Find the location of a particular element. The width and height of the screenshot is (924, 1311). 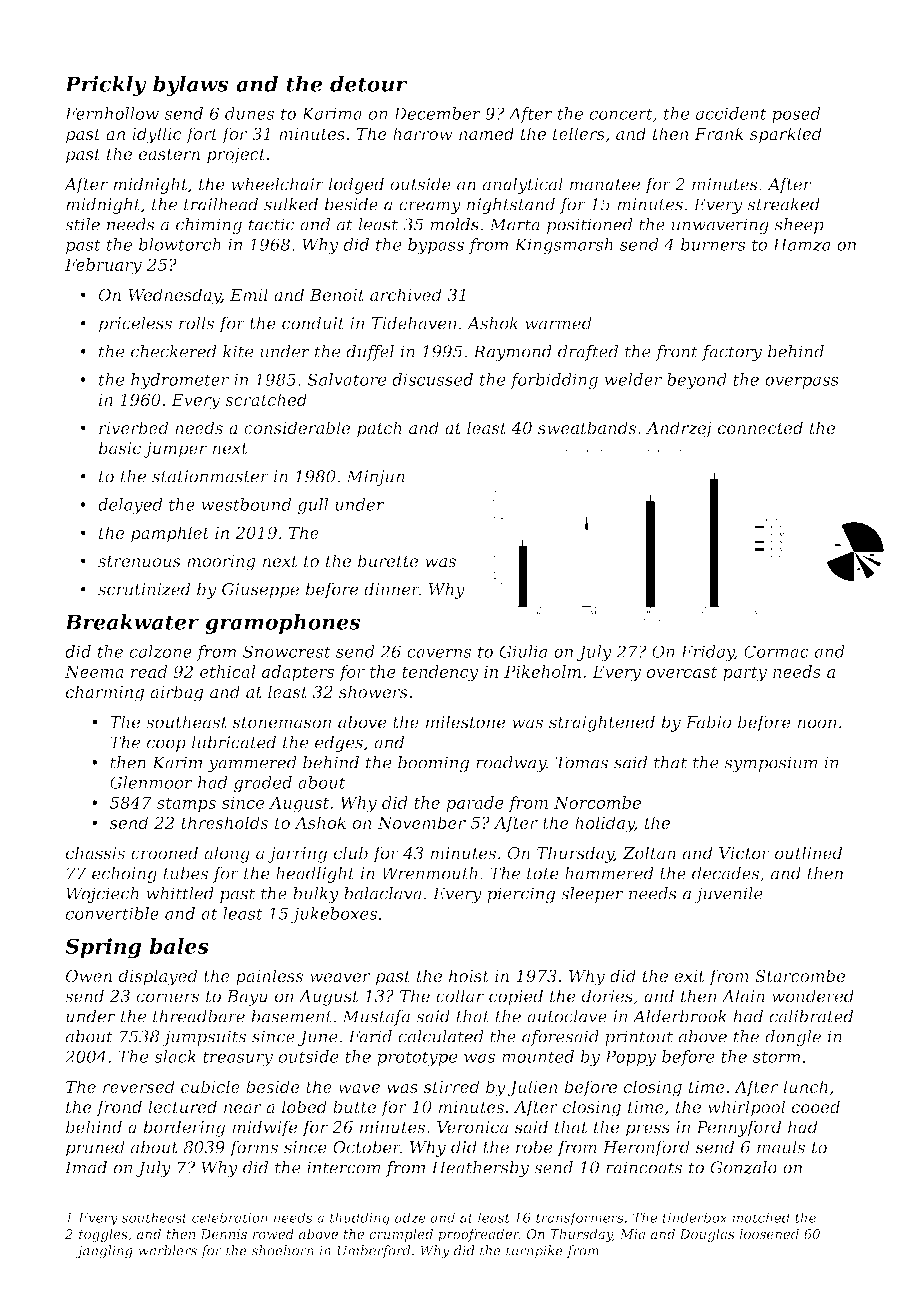

pruned is located at coordinates (95, 1148).
